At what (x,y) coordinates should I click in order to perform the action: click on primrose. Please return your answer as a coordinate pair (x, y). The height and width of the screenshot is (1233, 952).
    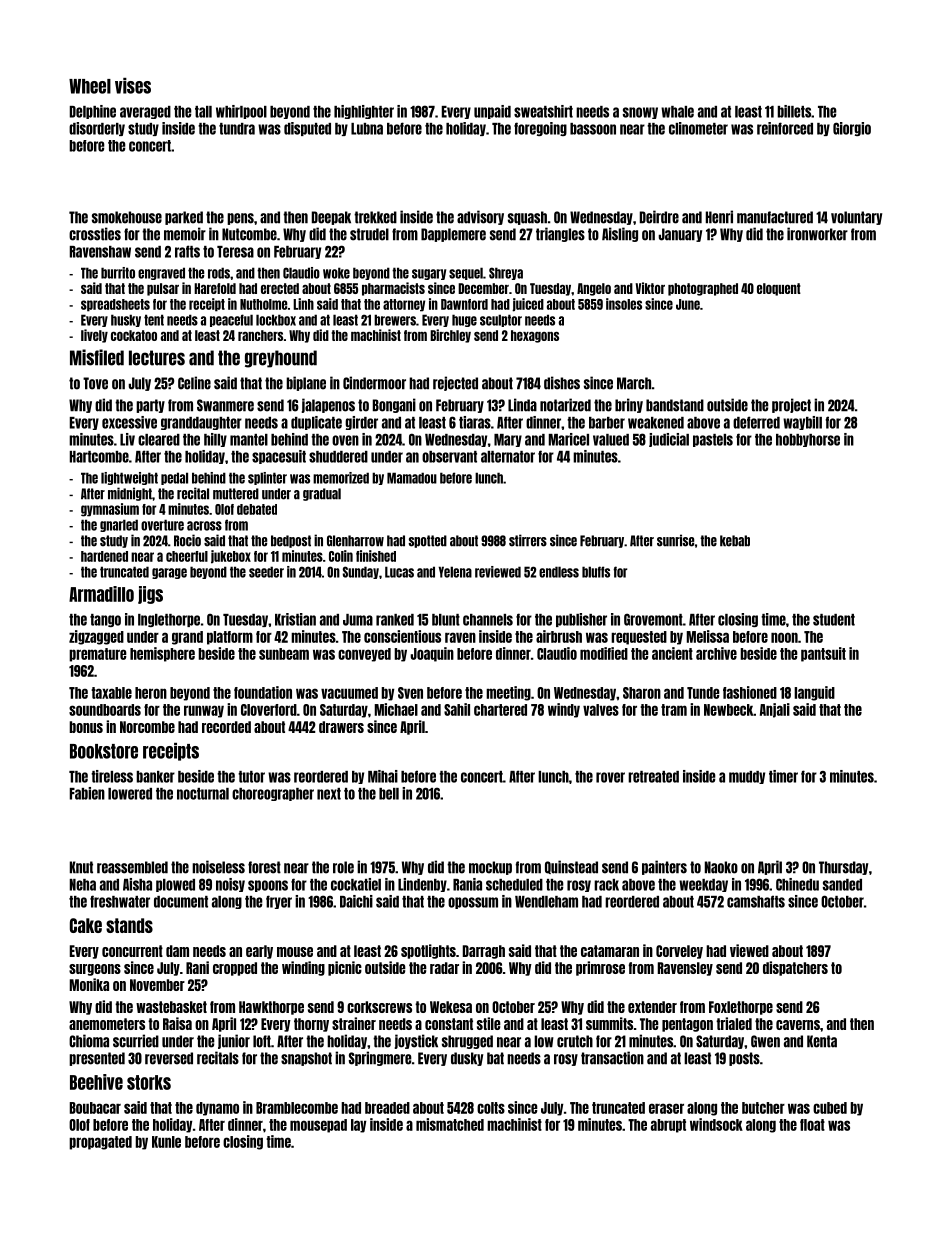
    Looking at the image, I should click on (600, 968).
